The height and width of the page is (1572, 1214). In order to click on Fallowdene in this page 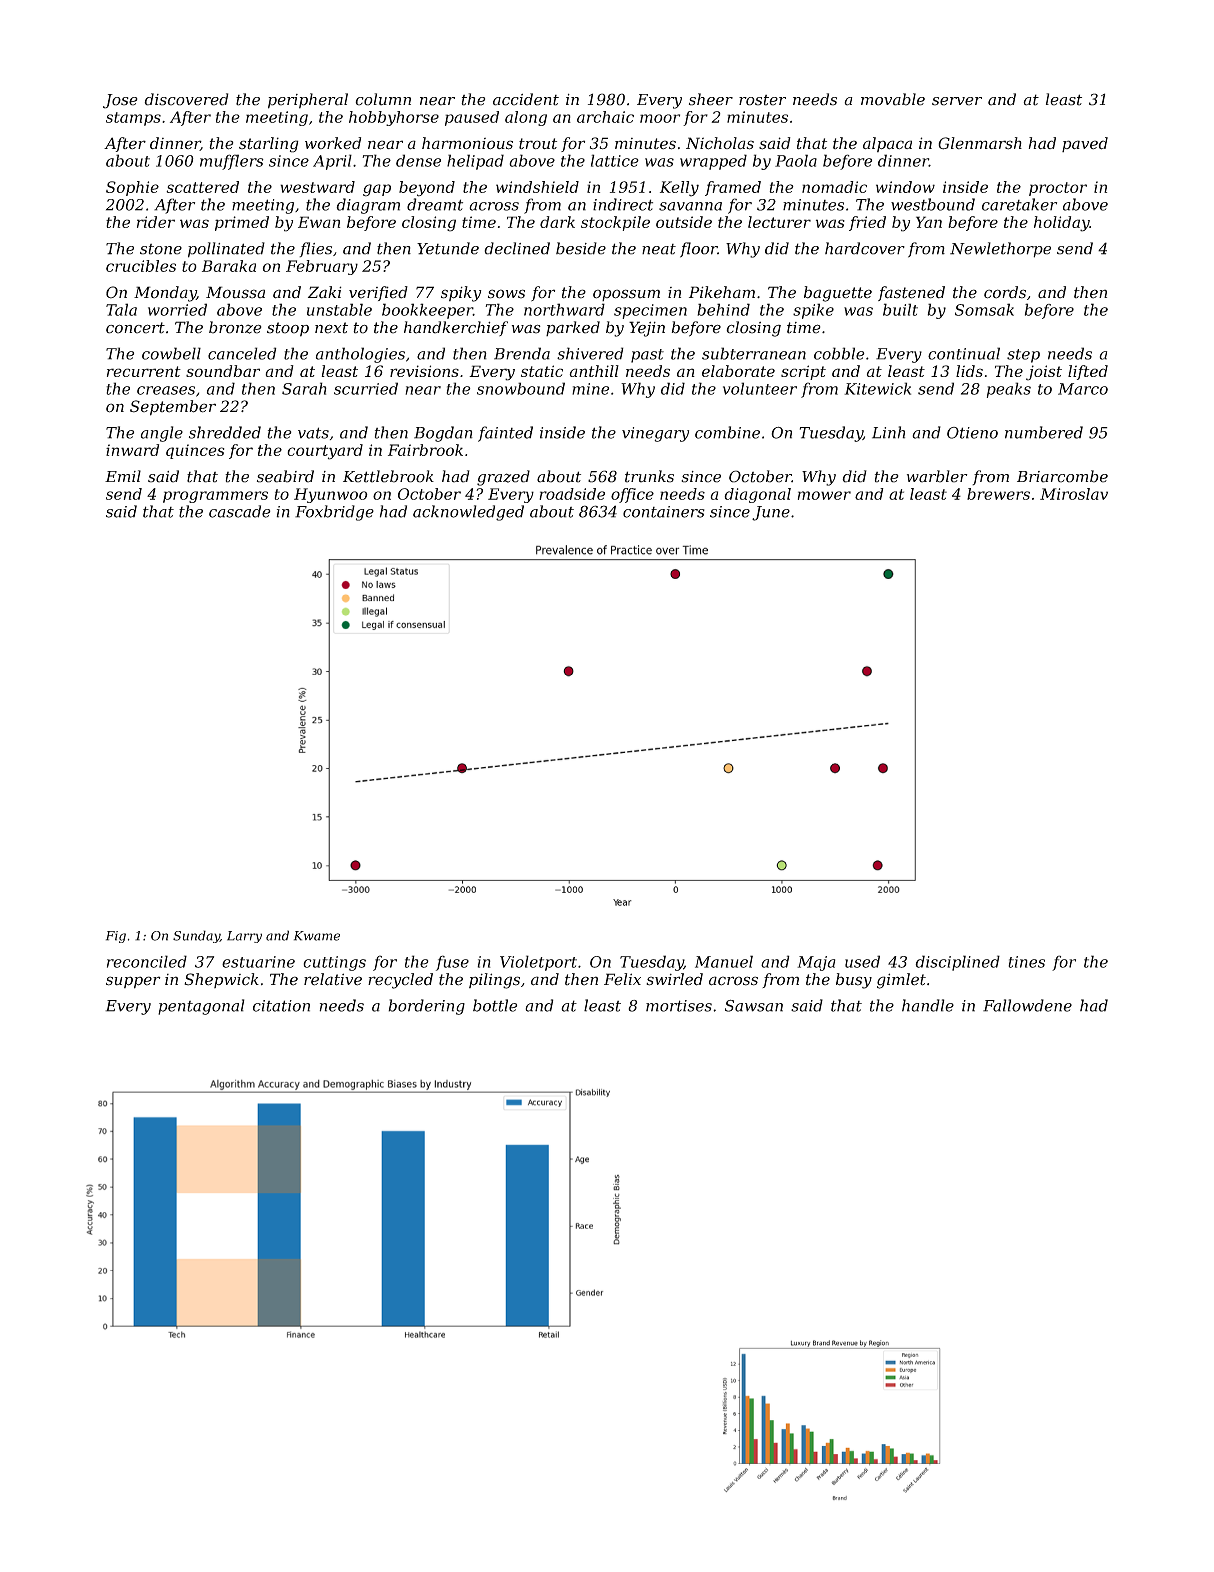, I will do `click(1027, 1005)`.
